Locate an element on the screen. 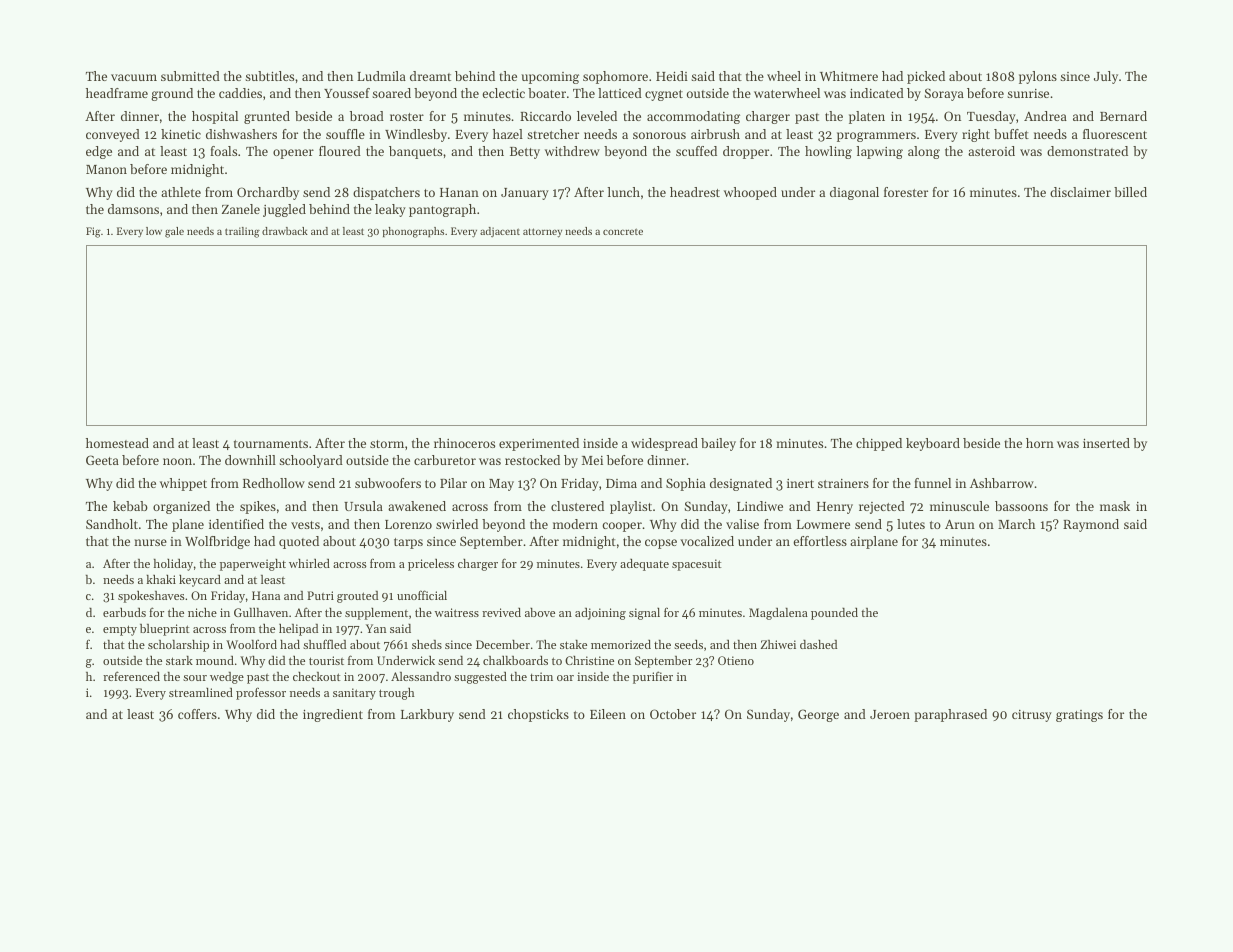 This screenshot has height=952, width=1233. experimented is located at coordinates (539, 444).
